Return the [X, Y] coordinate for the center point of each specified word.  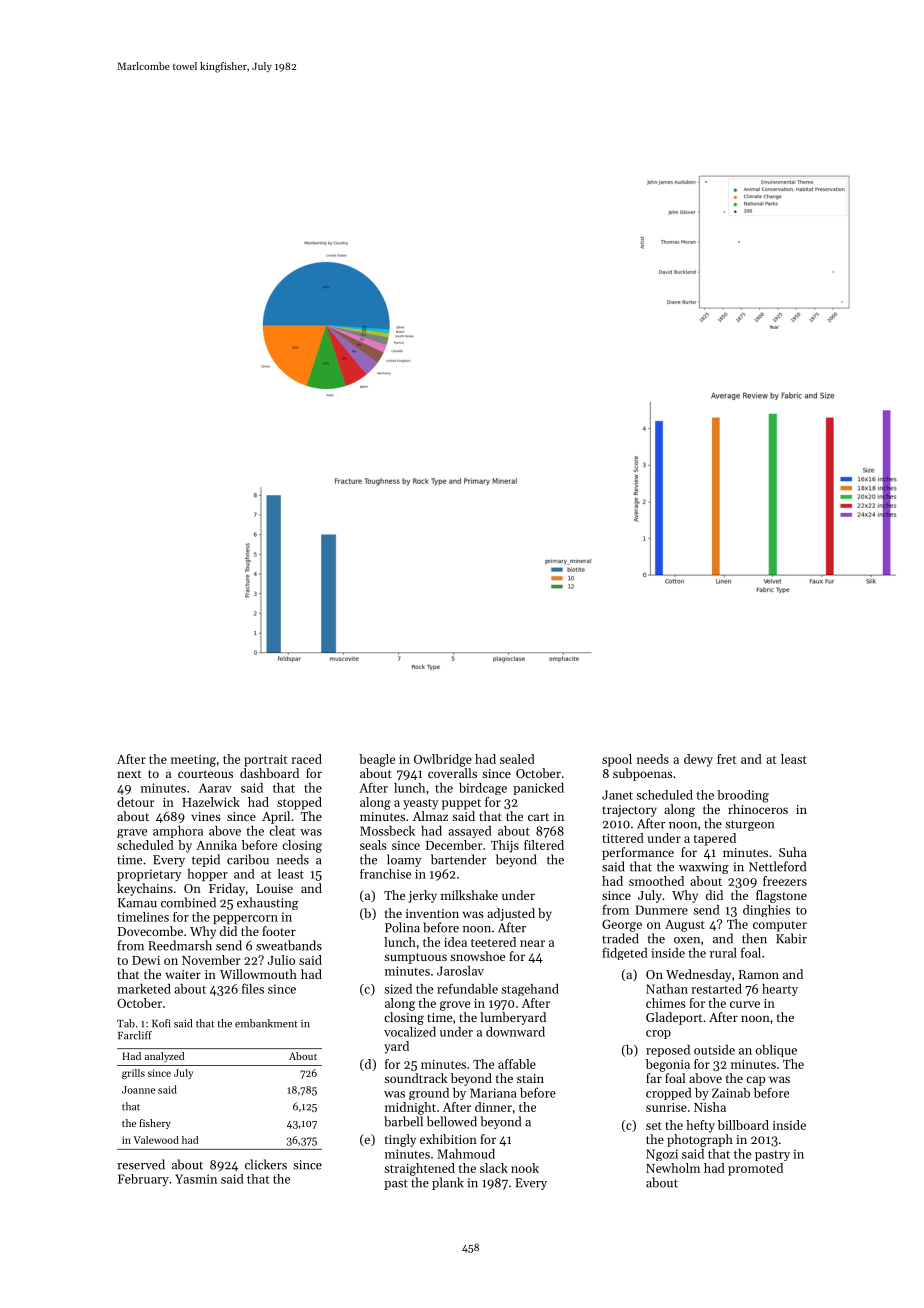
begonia [668, 1065]
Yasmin [196, 1179]
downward [515, 1032]
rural [723, 953]
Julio [281, 960]
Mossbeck [387, 831]
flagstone [781, 896]
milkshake [469, 895]
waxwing [704, 868]
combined [188, 902]
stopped [299, 803]
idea [455, 942]
